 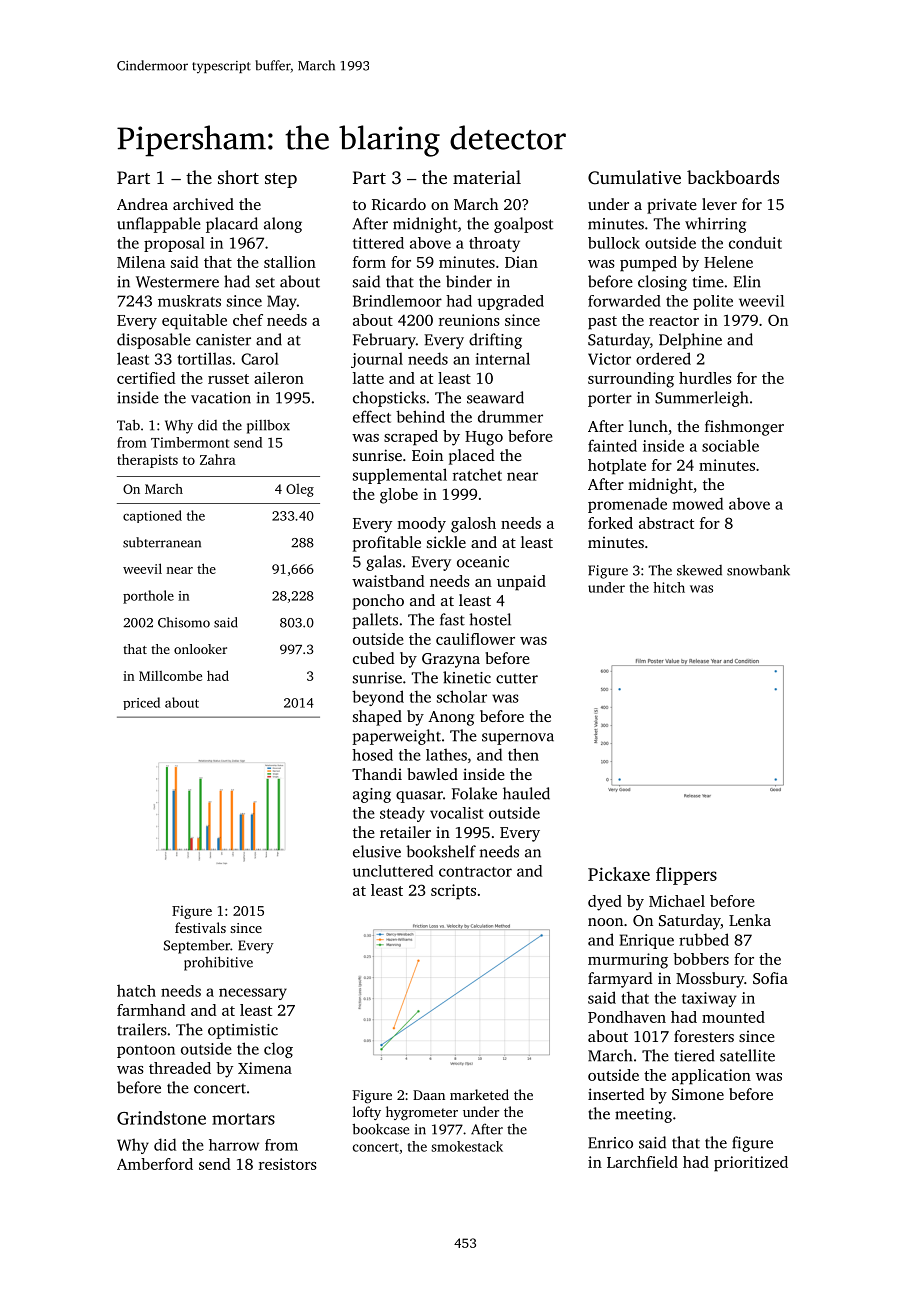 What do you see at coordinates (268, 427) in the page?
I see `pillbox` at bounding box center [268, 427].
